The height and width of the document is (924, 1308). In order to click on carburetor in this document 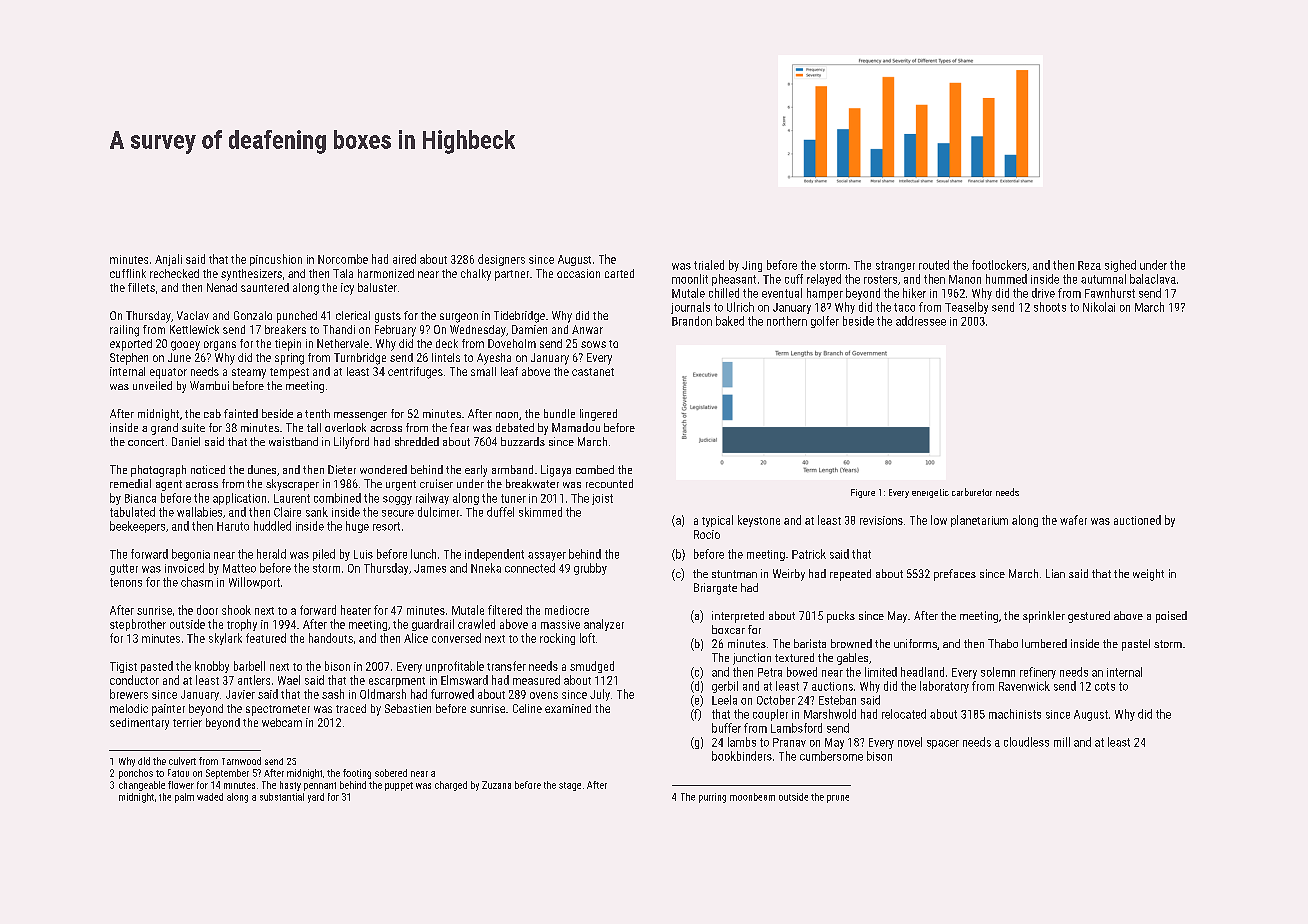, I will do `click(972, 492)`.
